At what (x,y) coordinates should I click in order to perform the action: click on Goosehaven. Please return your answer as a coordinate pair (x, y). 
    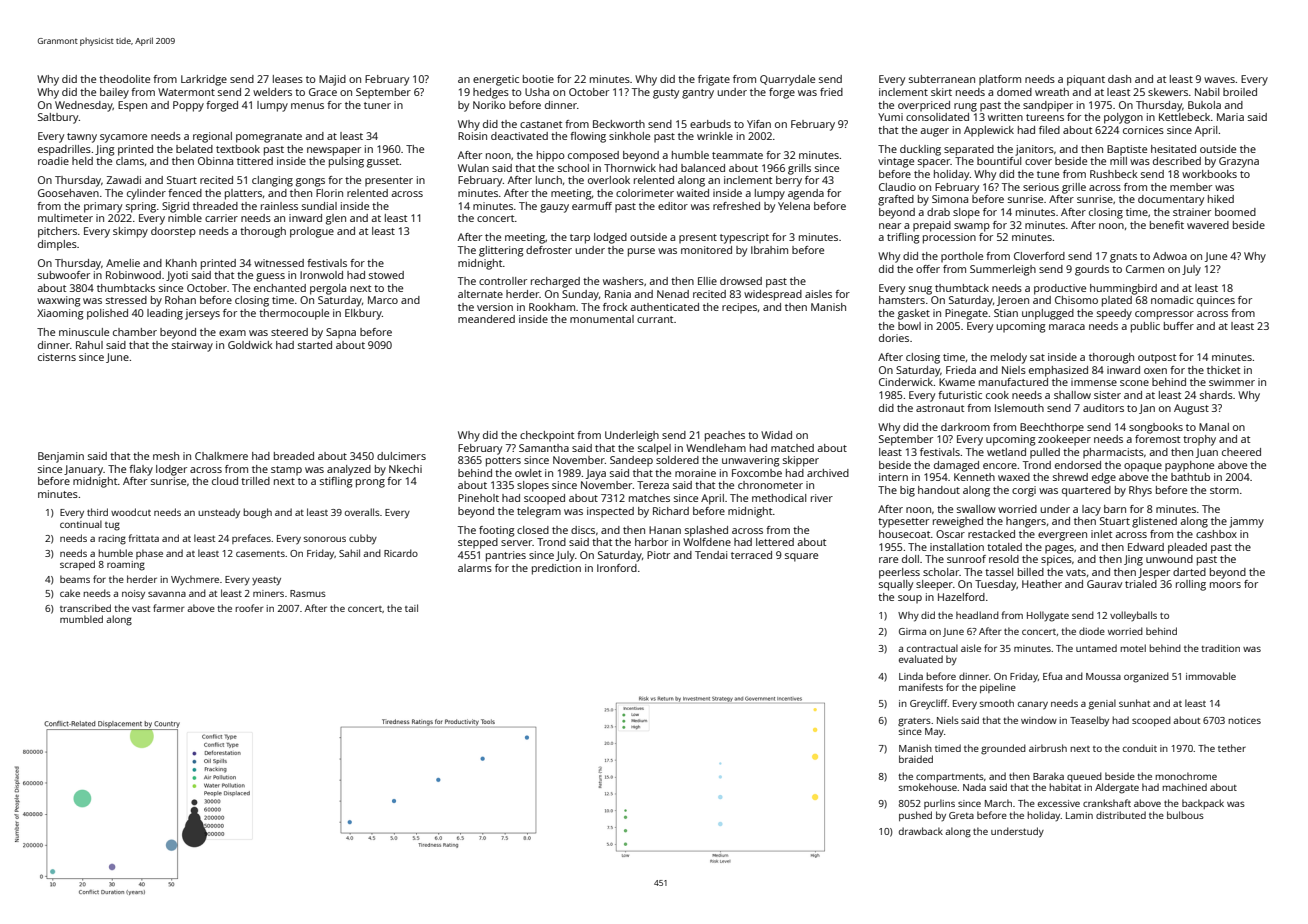
    Looking at the image, I should click on (68, 193).
